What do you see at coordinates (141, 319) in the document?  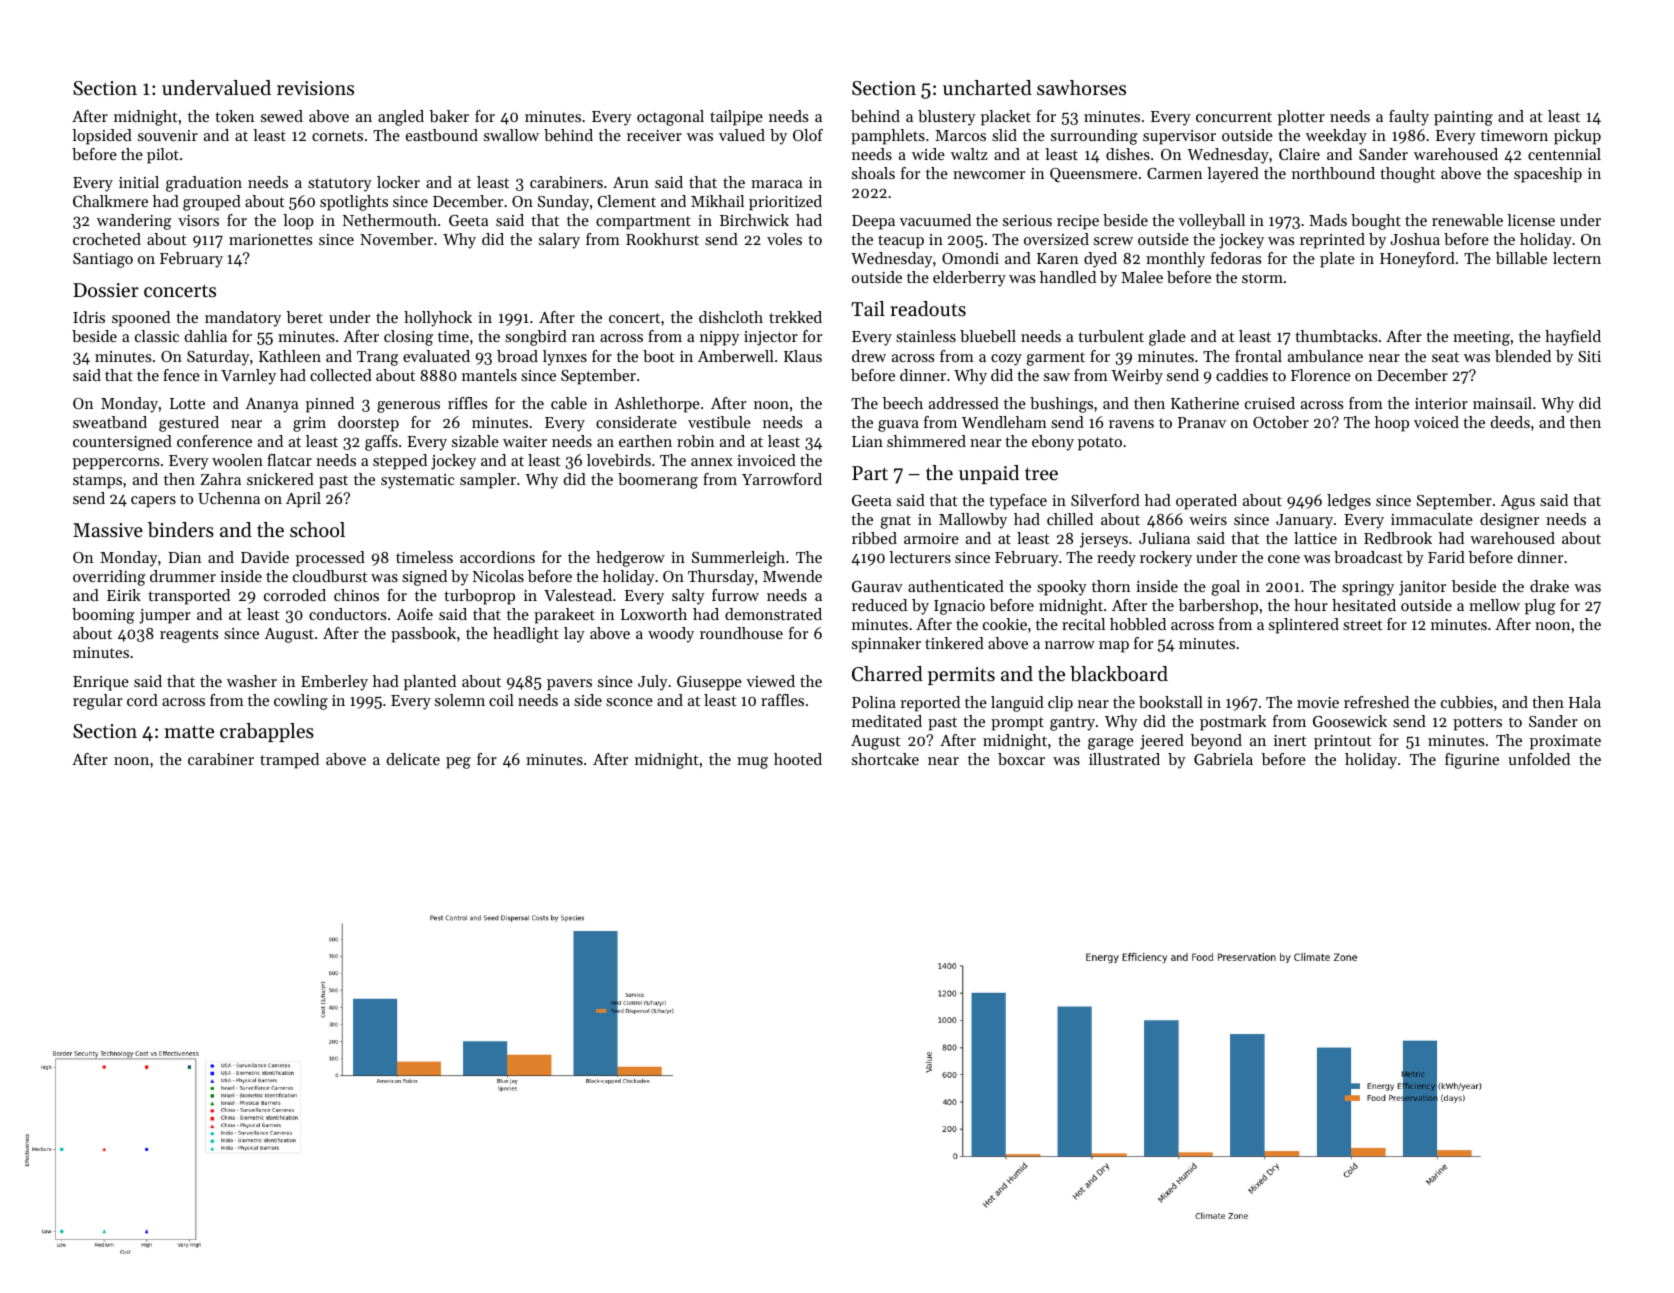 I see `spooned` at bounding box center [141, 319].
